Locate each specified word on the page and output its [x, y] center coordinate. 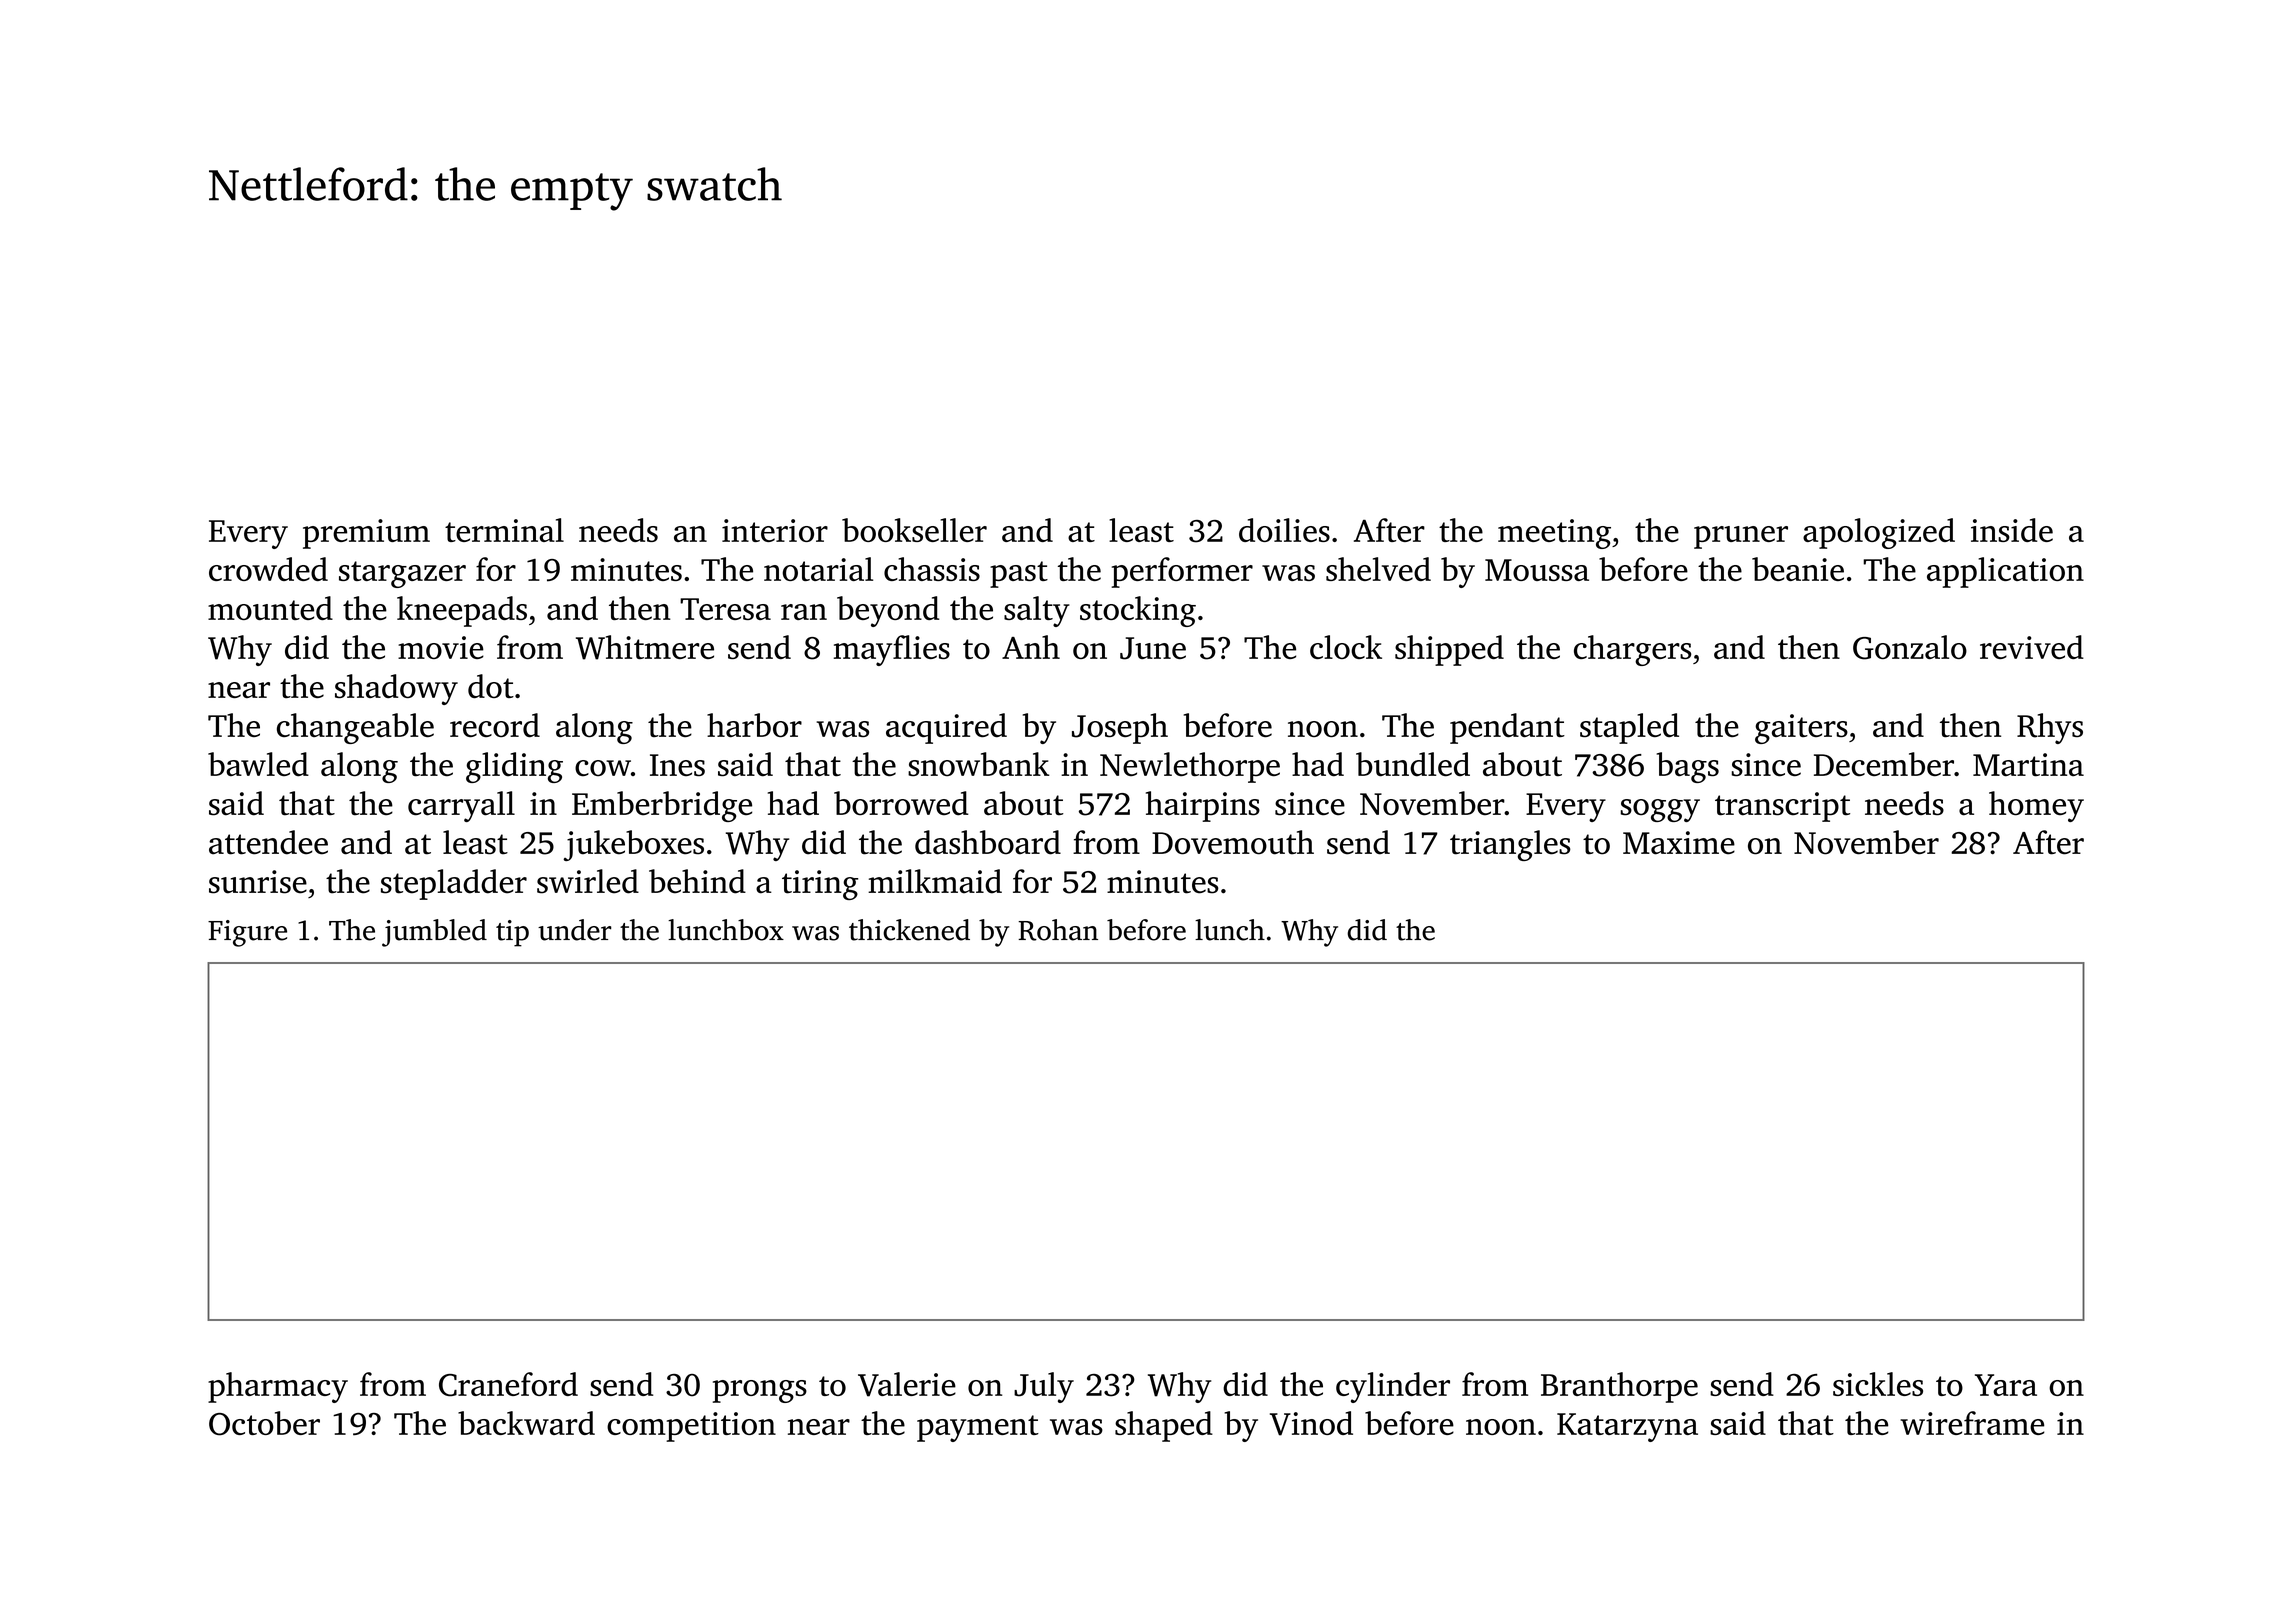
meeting [1554, 534]
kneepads [462, 611]
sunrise [258, 882]
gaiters [1801, 729]
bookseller [914, 530]
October [264, 1423]
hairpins [1203, 806]
